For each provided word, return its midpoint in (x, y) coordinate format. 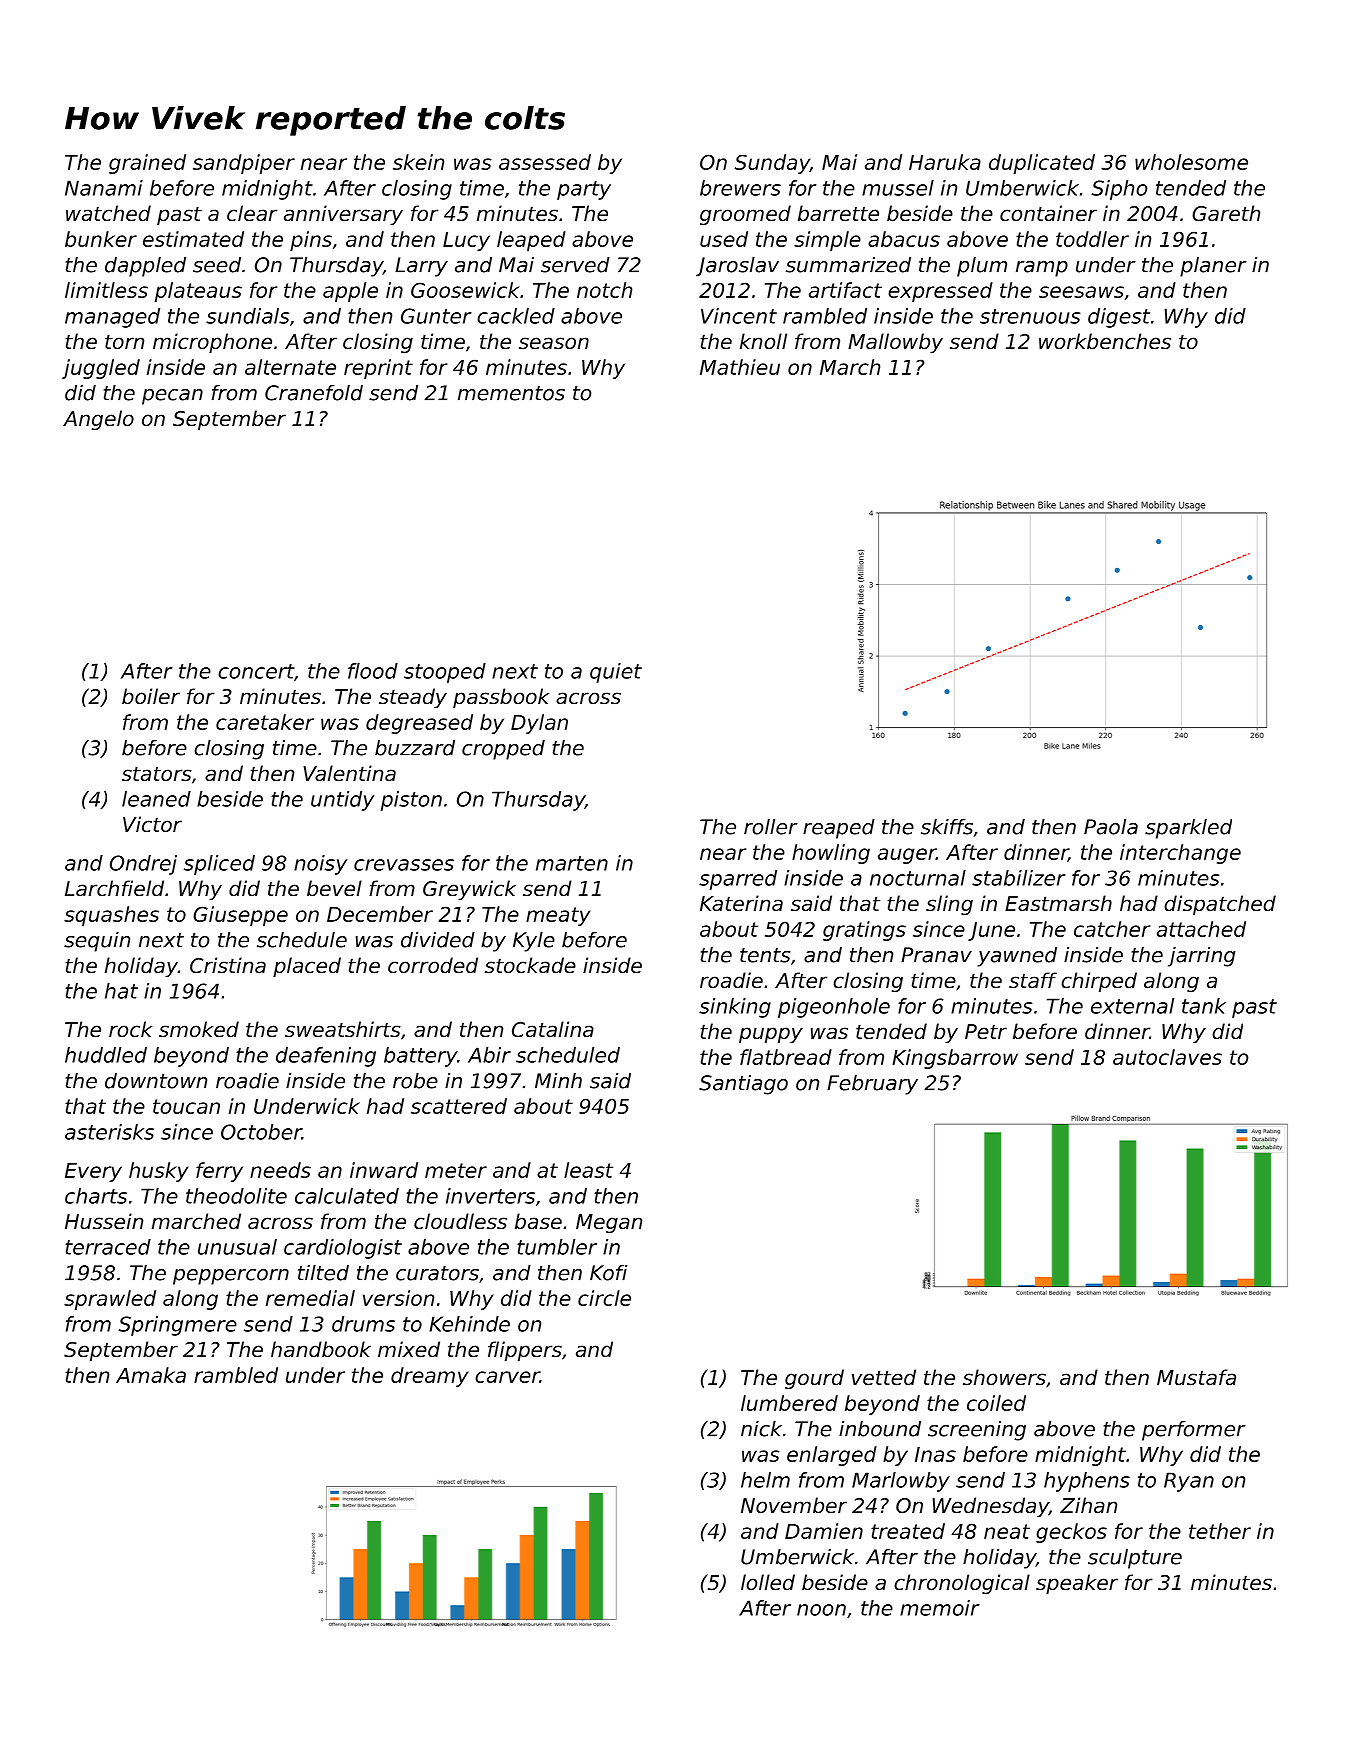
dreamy (430, 1377)
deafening (326, 1057)
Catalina (553, 1029)
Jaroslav (737, 267)
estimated (193, 239)
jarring (1201, 957)
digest (1119, 318)
